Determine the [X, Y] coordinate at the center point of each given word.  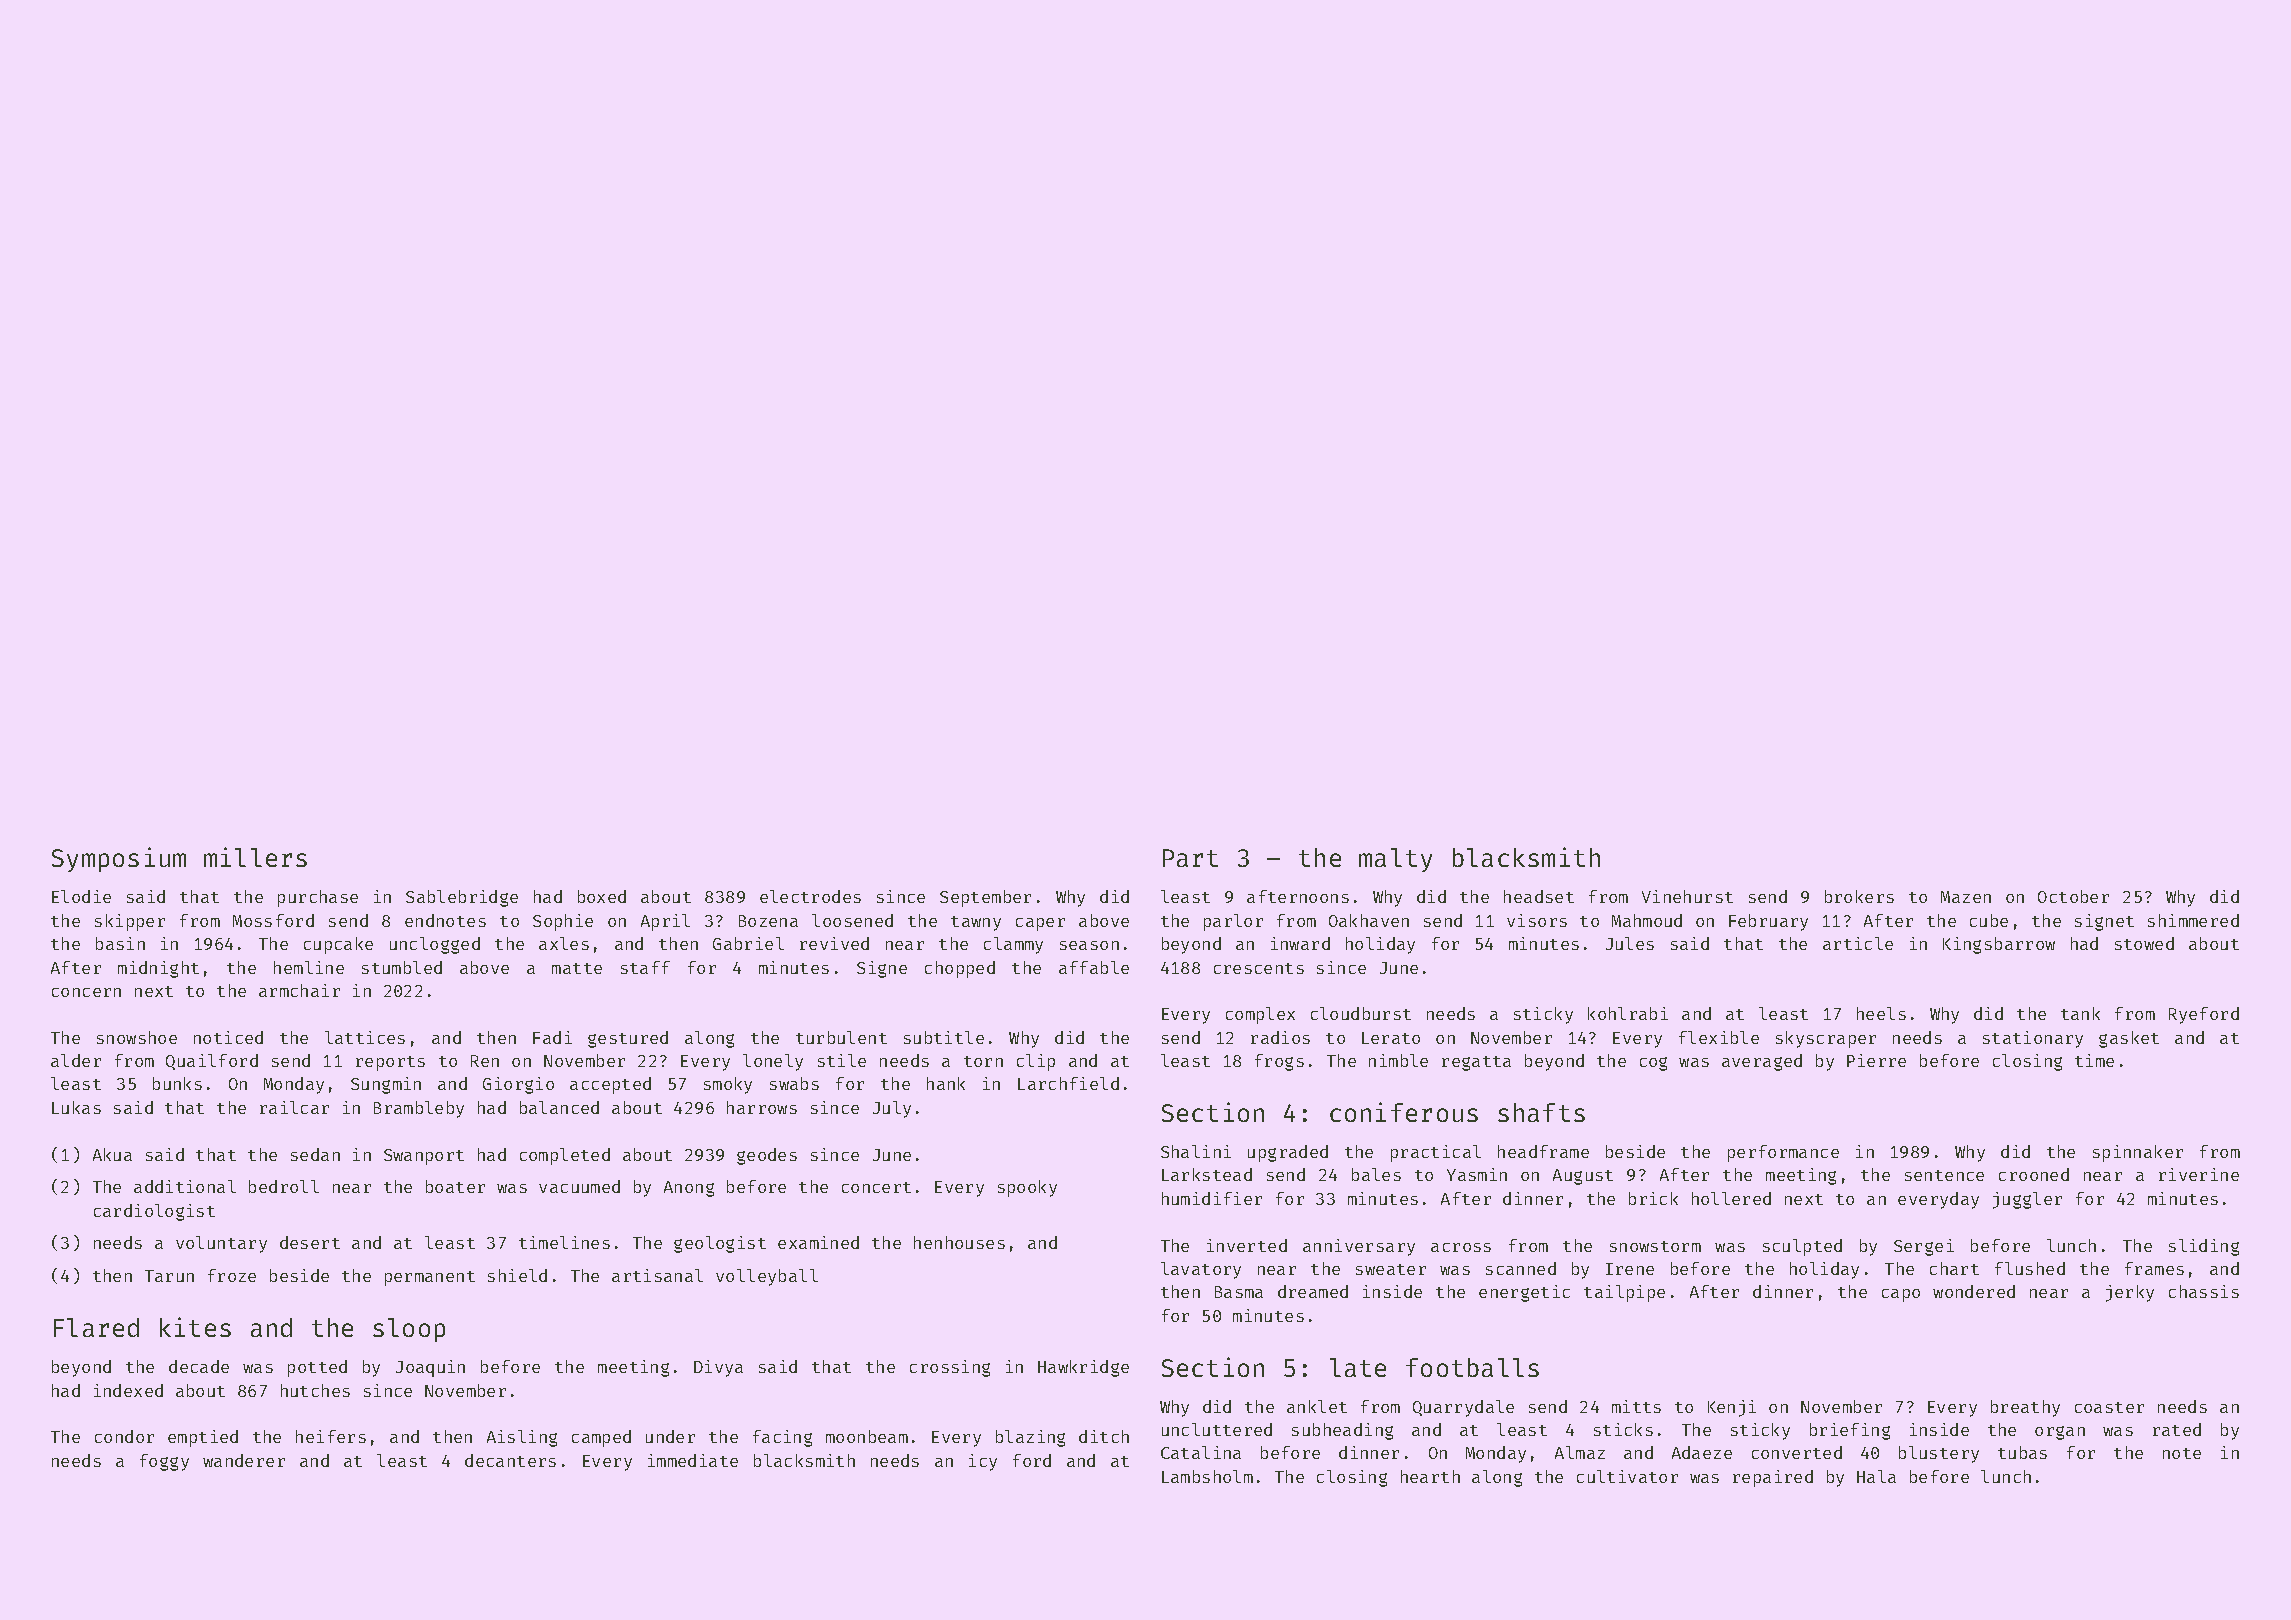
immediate [693, 1460]
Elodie [81, 896]
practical [1436, 1153]
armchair [299, 990]
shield [517, 1275]
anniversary [1359, 1247]
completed [565, 1156]
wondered [1974, 1291]
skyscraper [1826, 1039]
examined [818, 1242]
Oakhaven [1369, 920]
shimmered [2193, 920]
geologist [720, 1244]
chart [1954, 1268]
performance [1783, 1153]
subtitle [944, 1037]
